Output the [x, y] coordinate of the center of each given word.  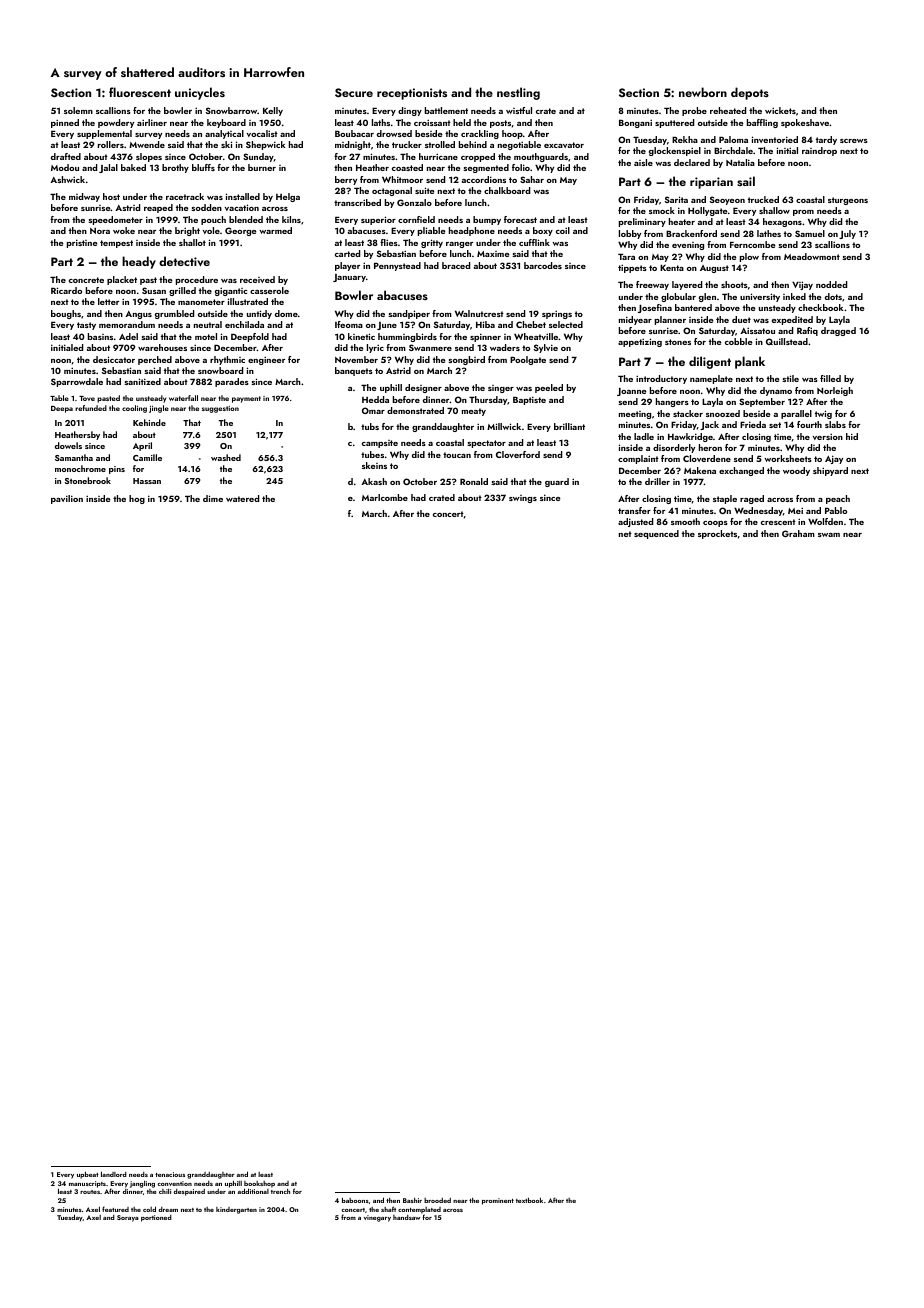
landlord [114, 1174]
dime [213, 498]
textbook [529, 1200]
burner [262, 167]
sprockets [717, 534]
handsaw [406, 1217]
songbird [466, 360]
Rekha [685, 139]
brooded [437, 1200]
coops [715, 524]
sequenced [656, 534]
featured [115, 1209]
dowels [68, 445]
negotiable [519, 145]
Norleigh [835, 391]
